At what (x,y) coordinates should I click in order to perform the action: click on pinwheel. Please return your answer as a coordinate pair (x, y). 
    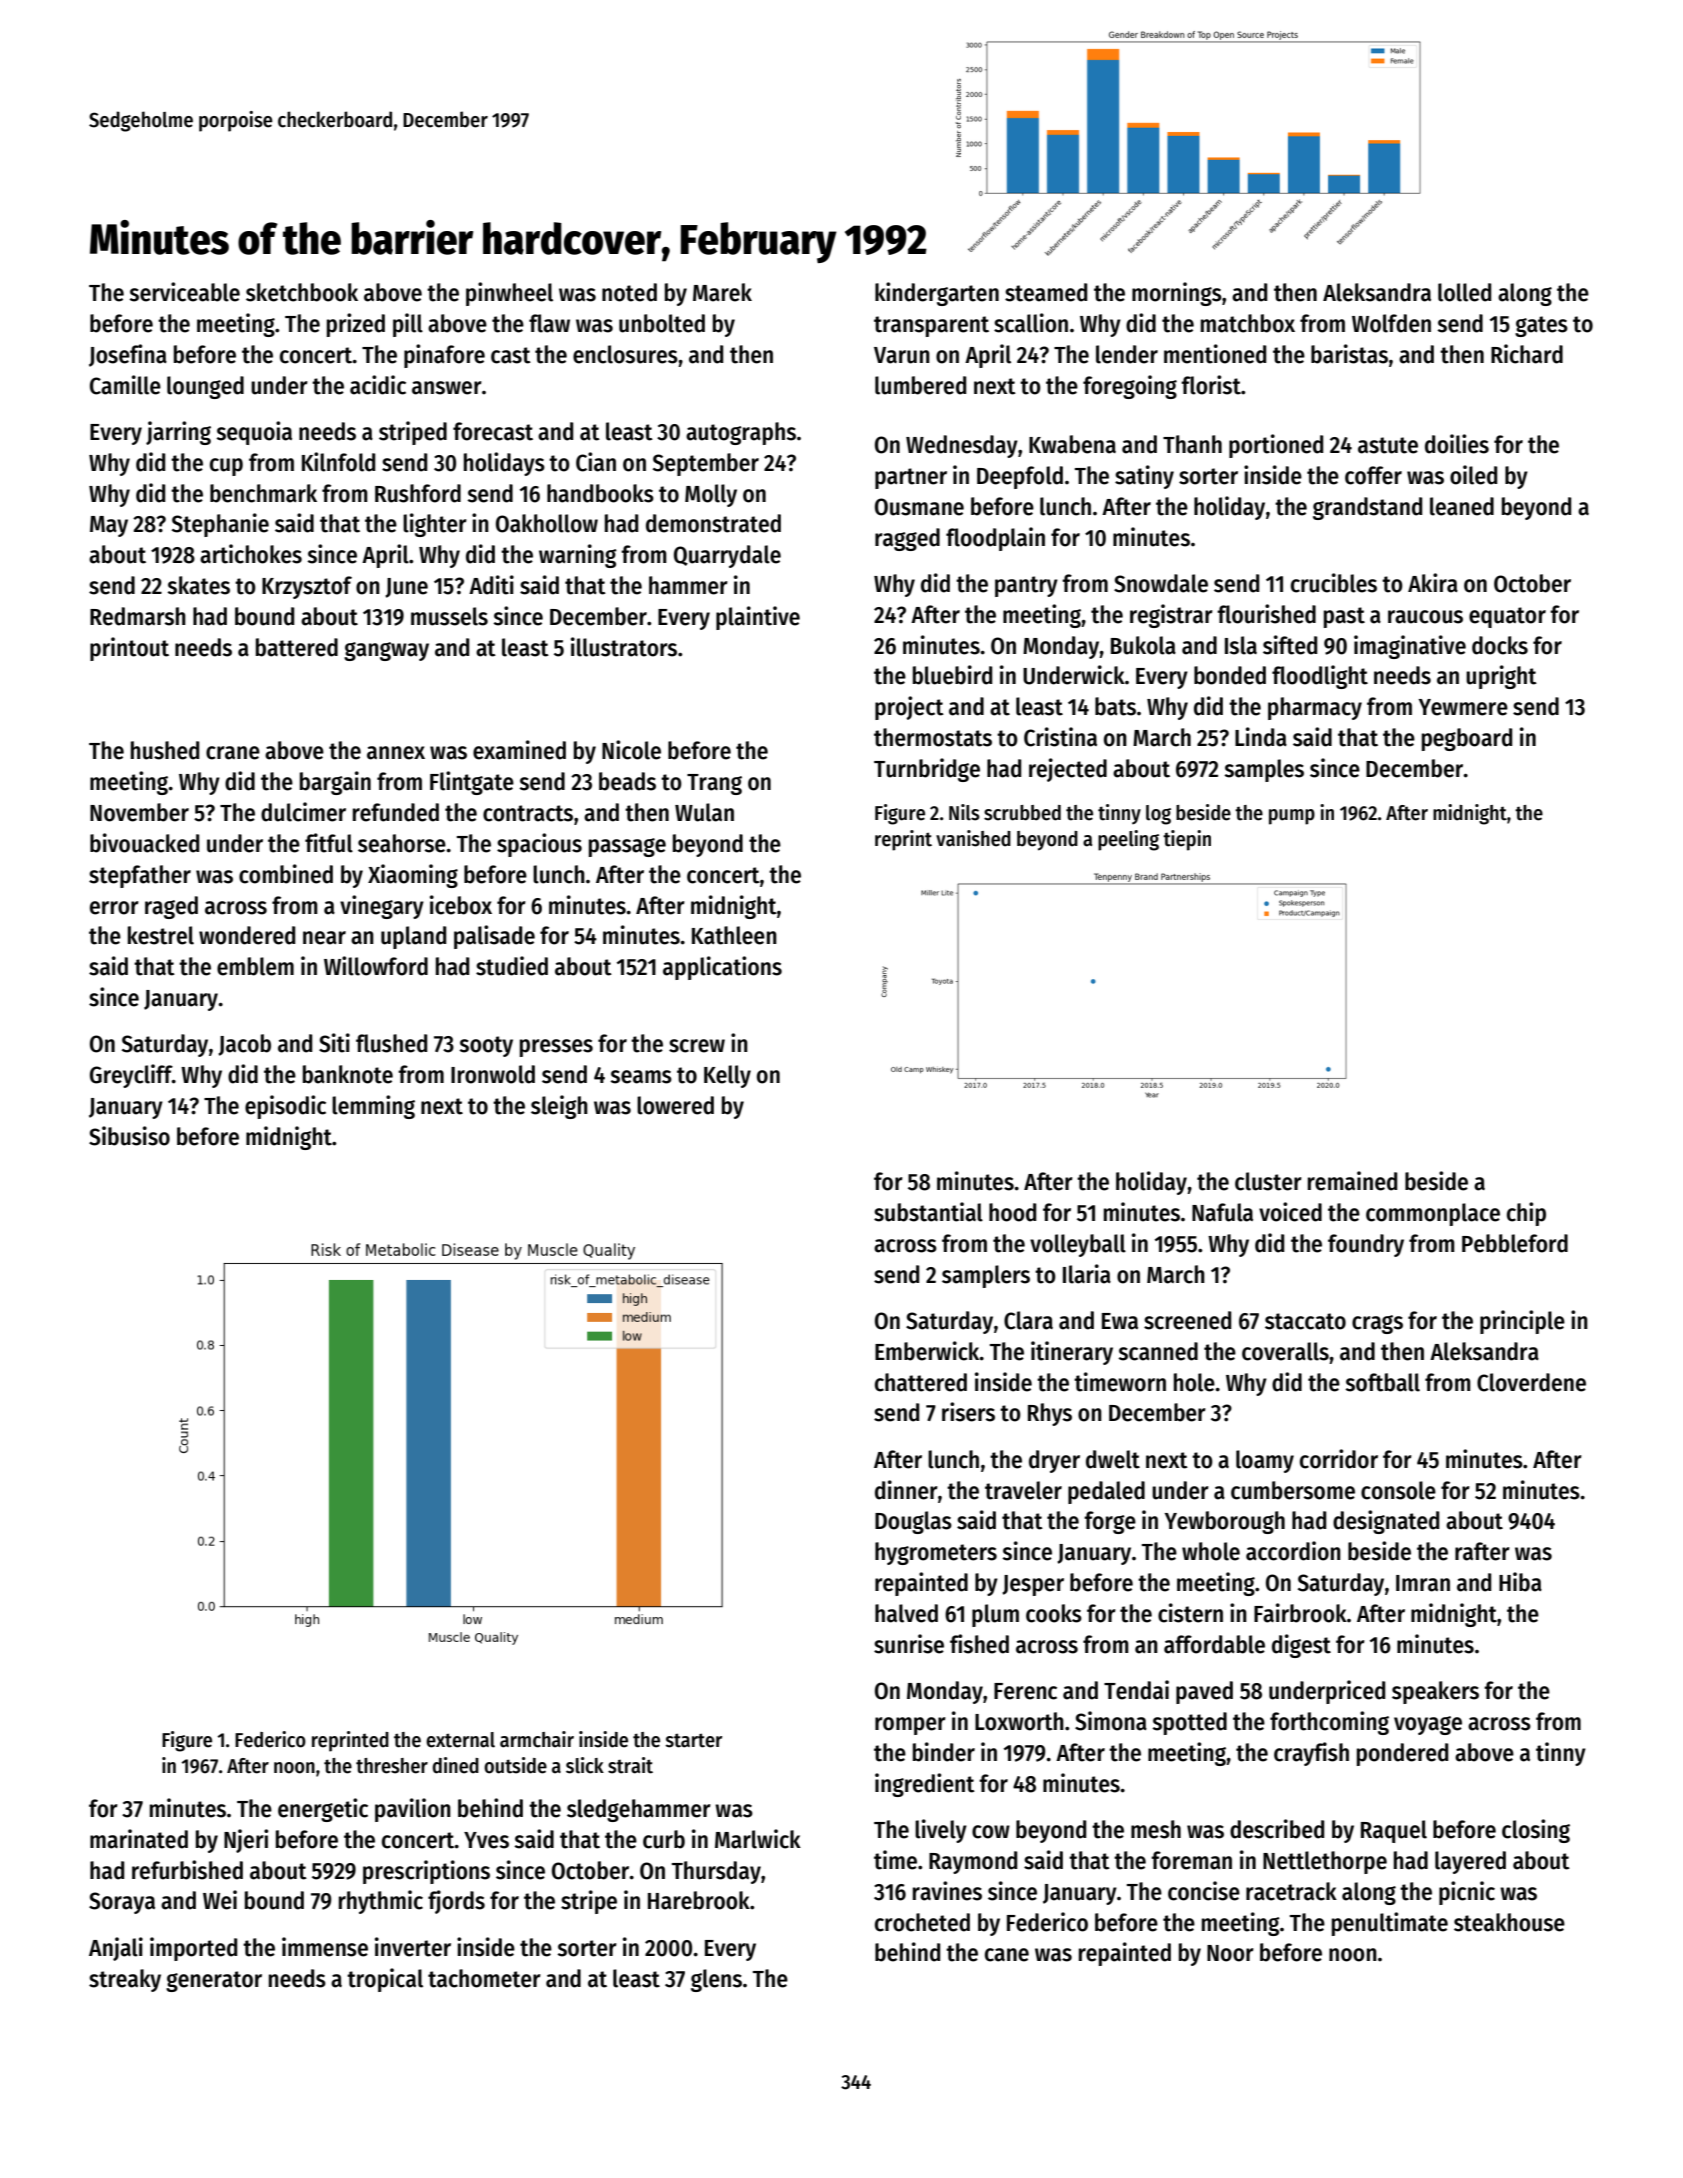
    Looking at the image, I should click on (509, 294).
